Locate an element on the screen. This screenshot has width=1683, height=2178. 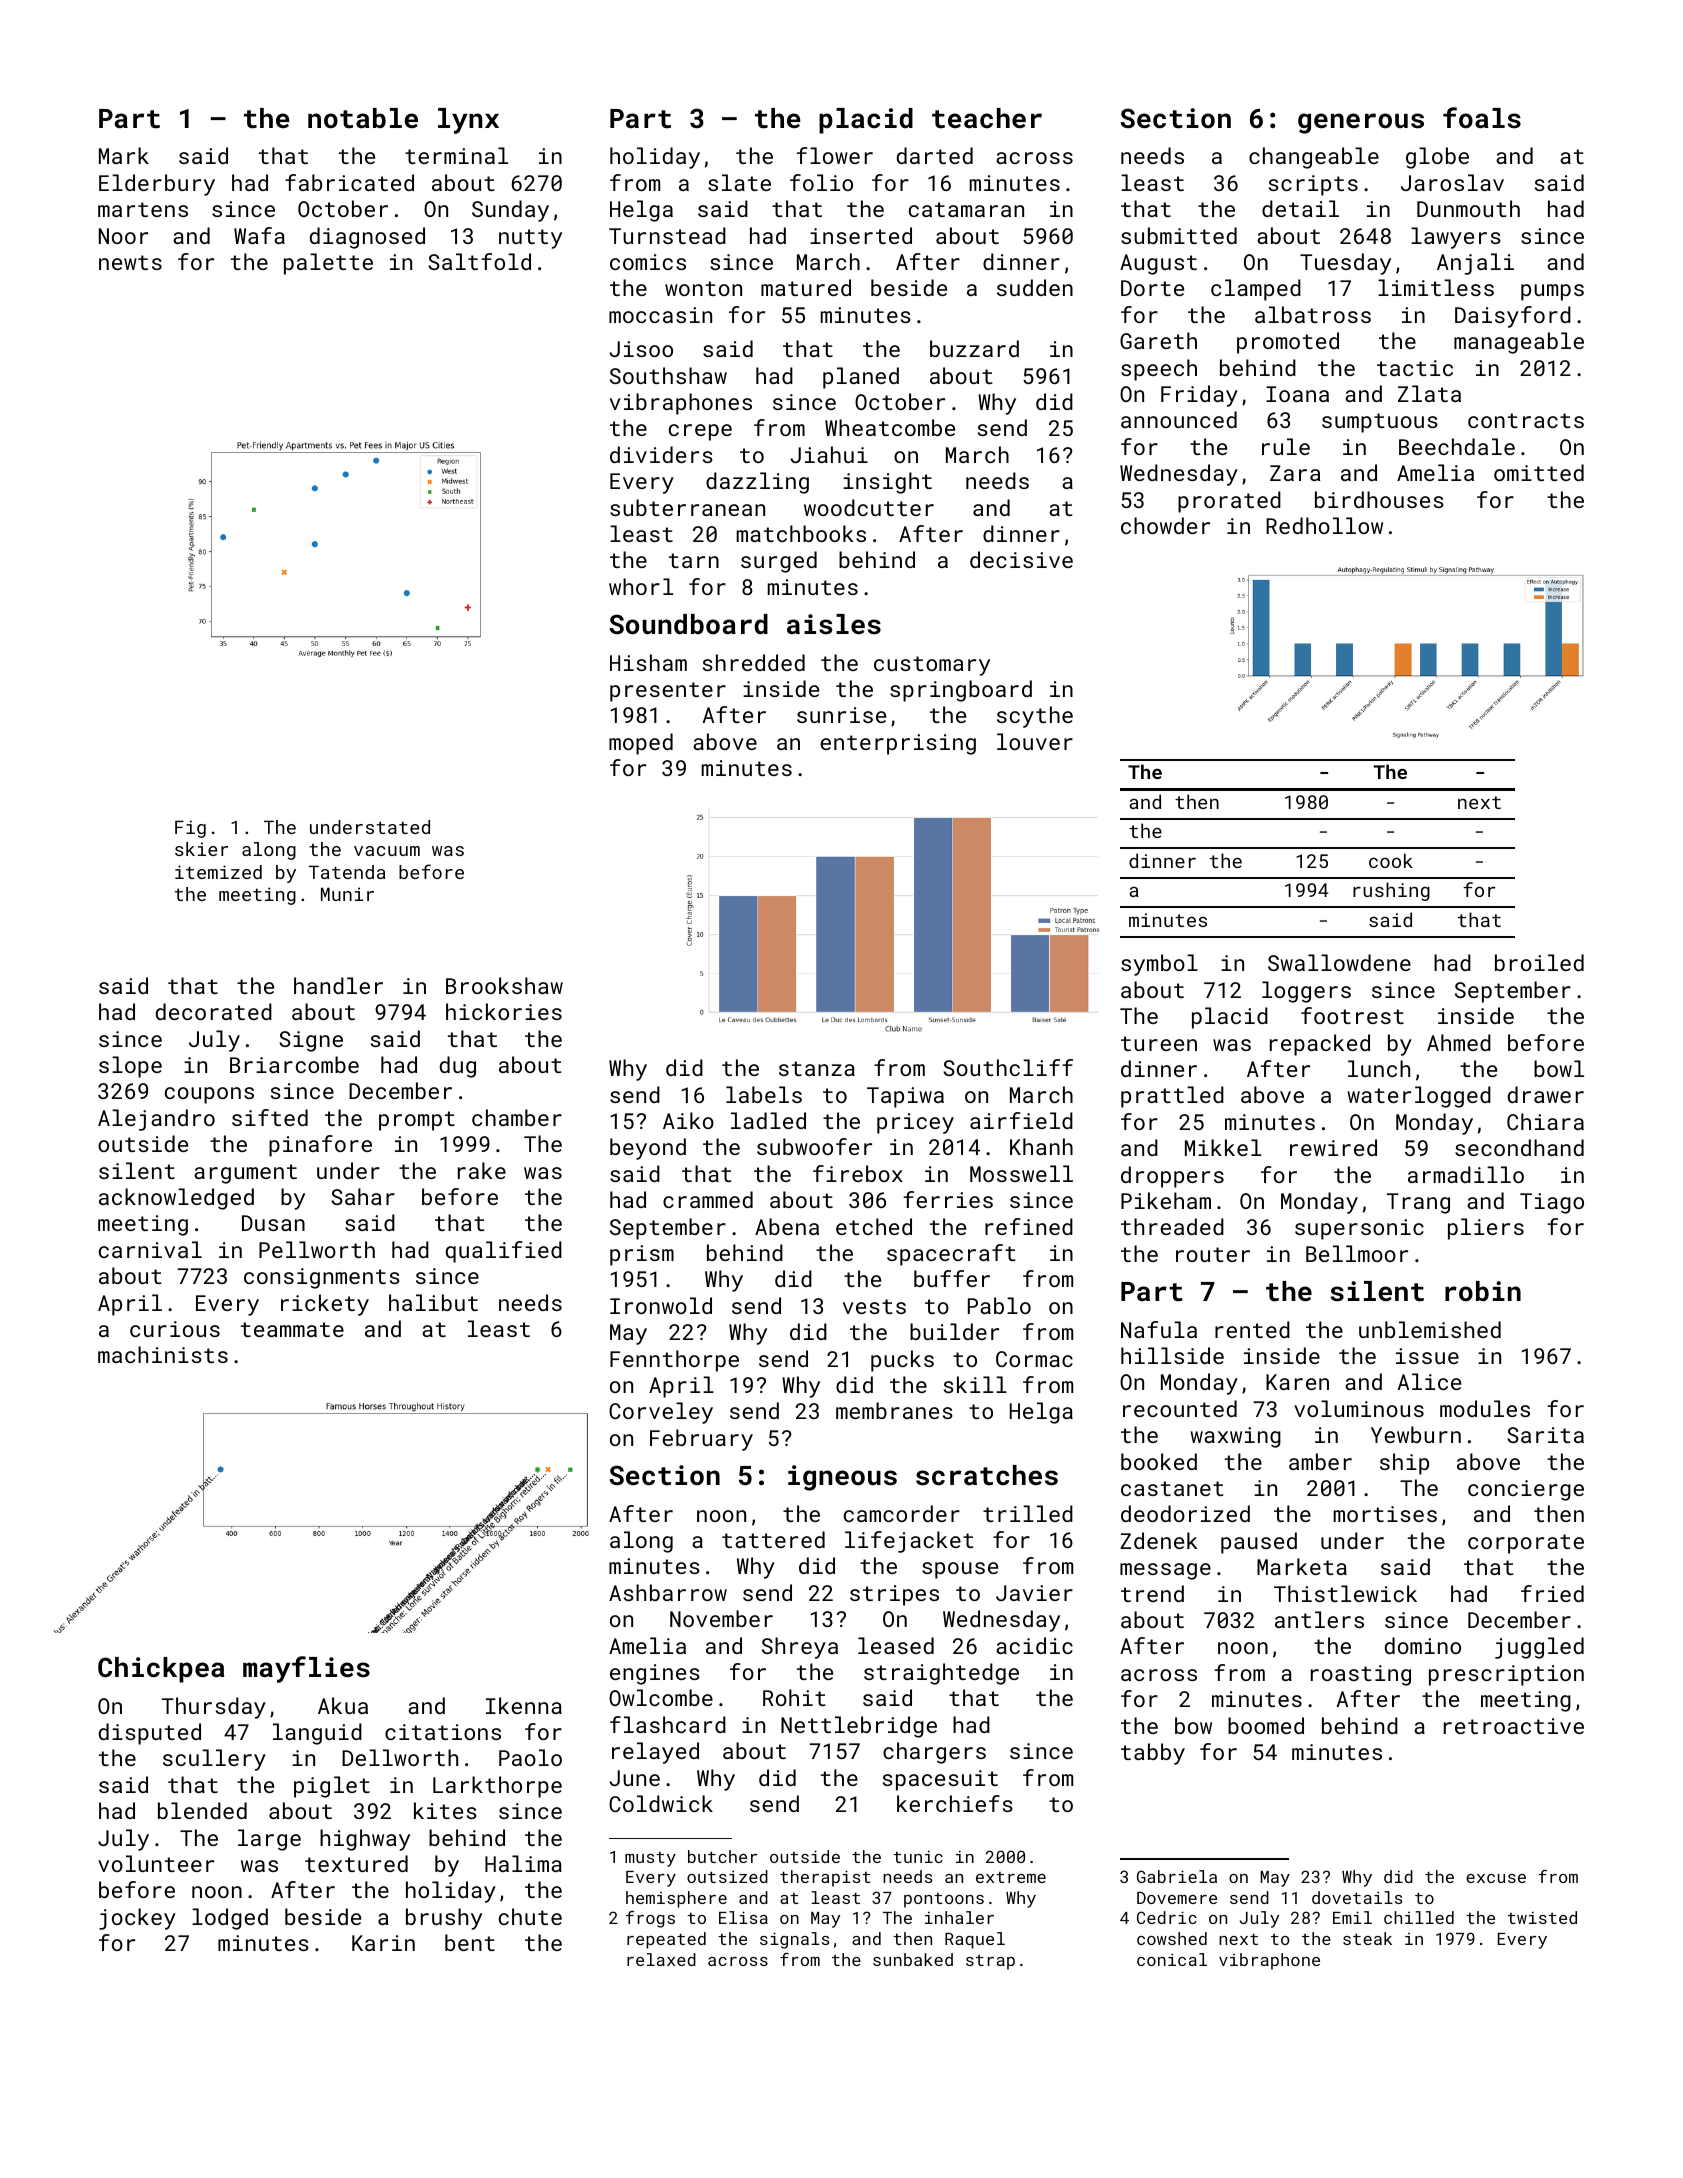
darted is located at coordinates (935, 155).
